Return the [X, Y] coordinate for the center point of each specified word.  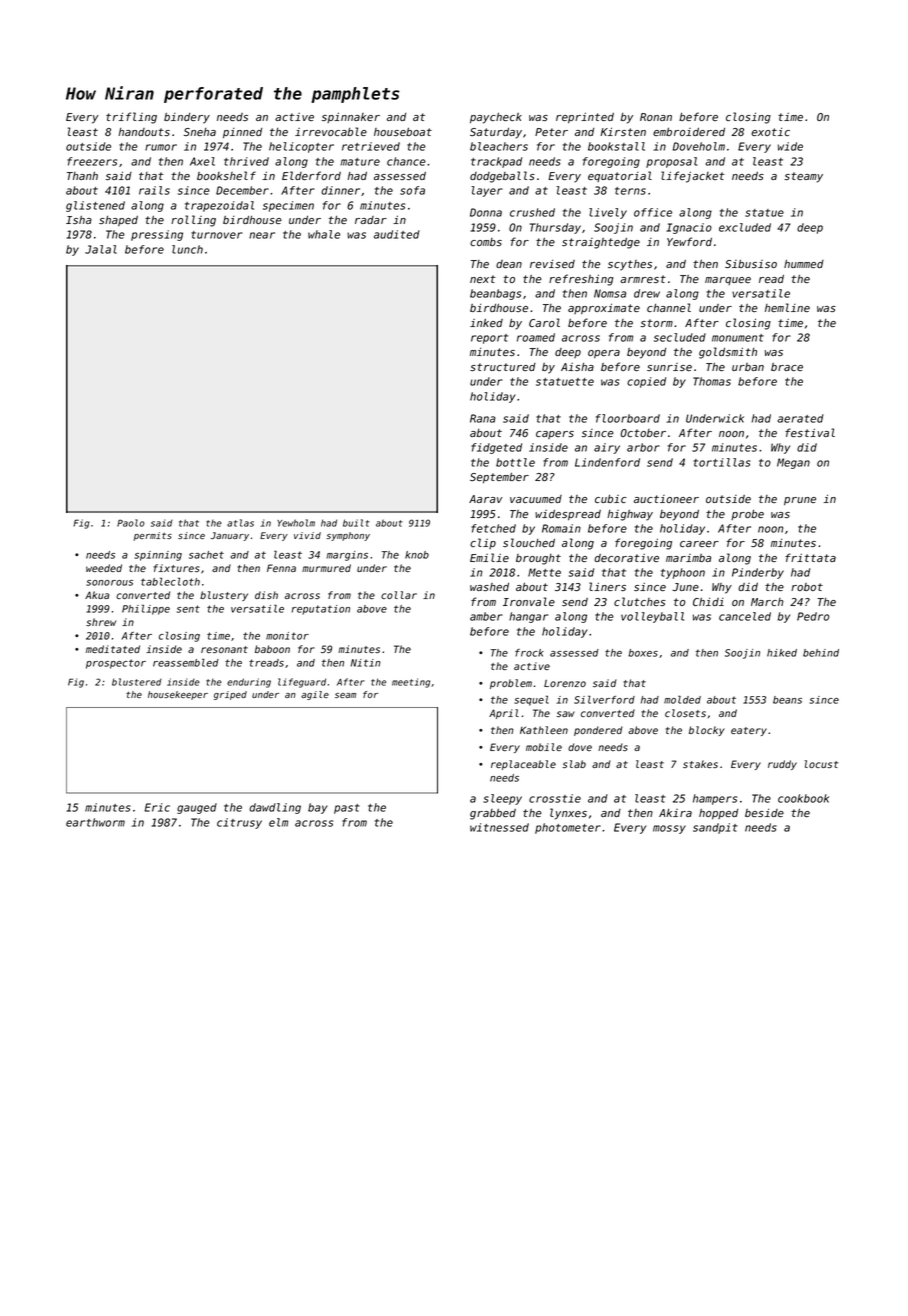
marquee [728, 281]
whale [324, 234]
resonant [224, 649]
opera [604, 354]
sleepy [502, 799]
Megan [793, 463]
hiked [782, 653]
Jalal [101, 249]
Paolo [131, 523]
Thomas [712, 381]
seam [345, 695]
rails [154, 190]
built [356, 523]
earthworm [95, 822]
